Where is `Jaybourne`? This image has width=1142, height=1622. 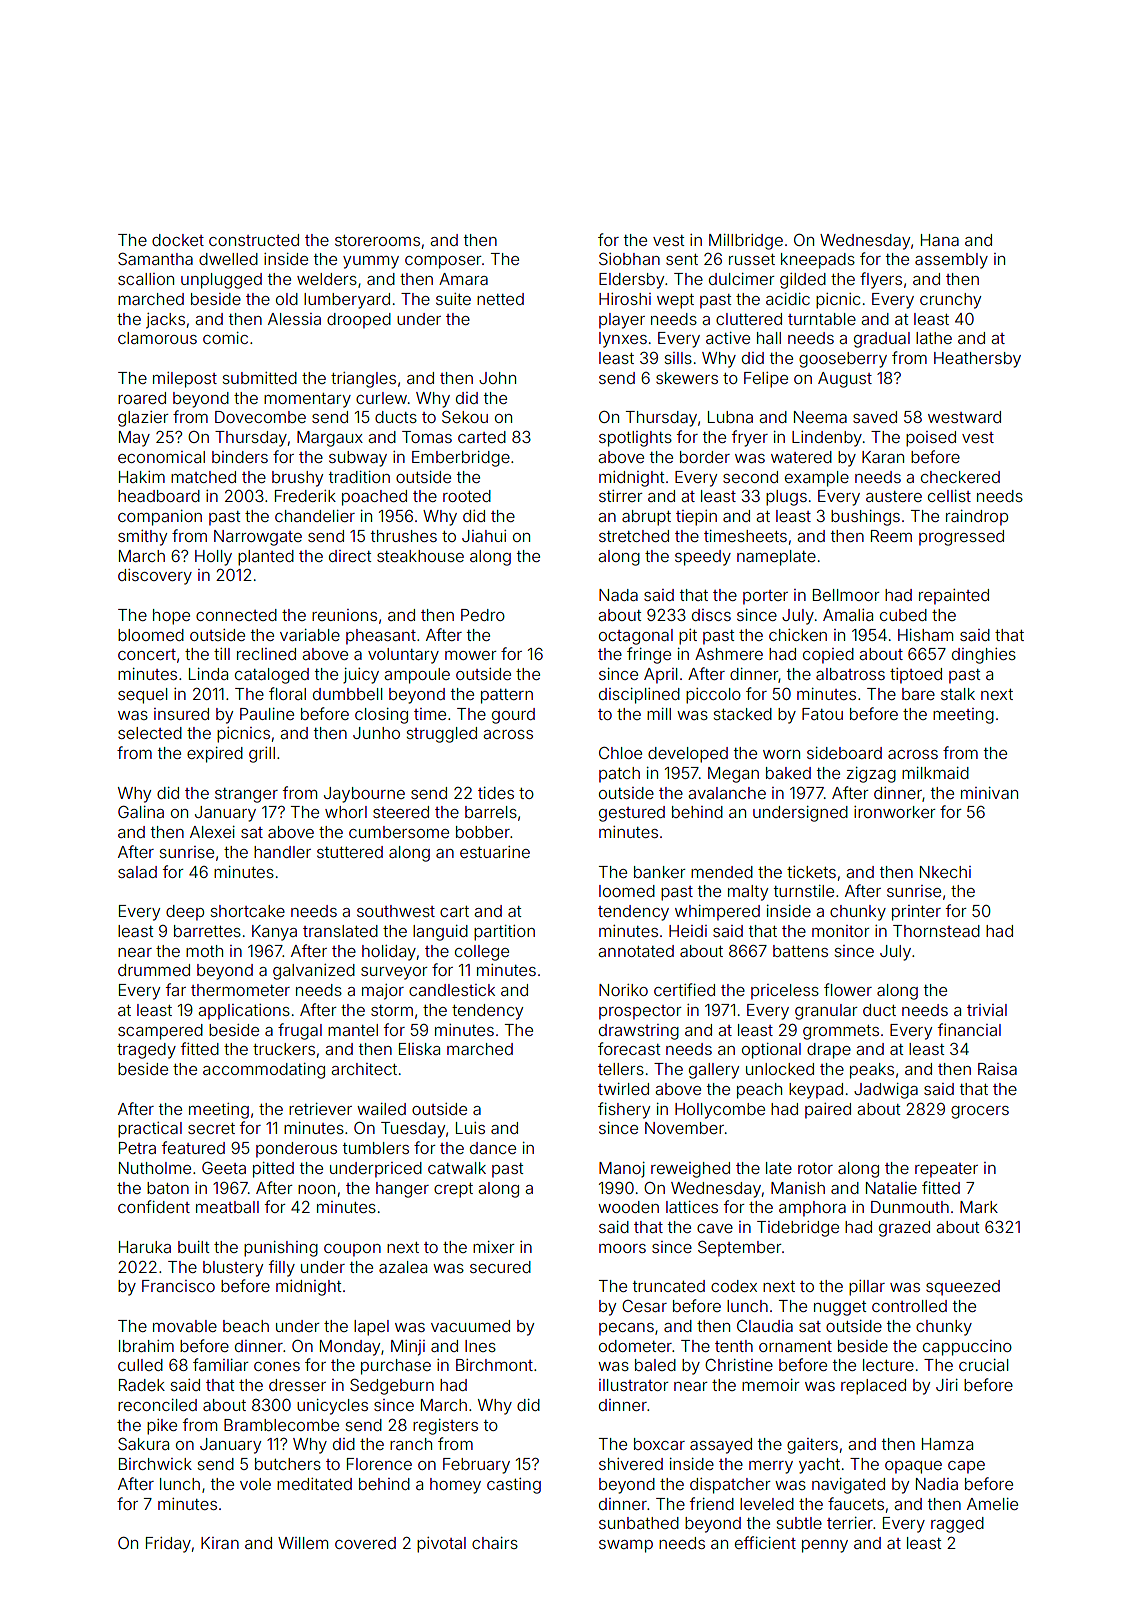 Jaybourne is located at coordinates (364, 795).
